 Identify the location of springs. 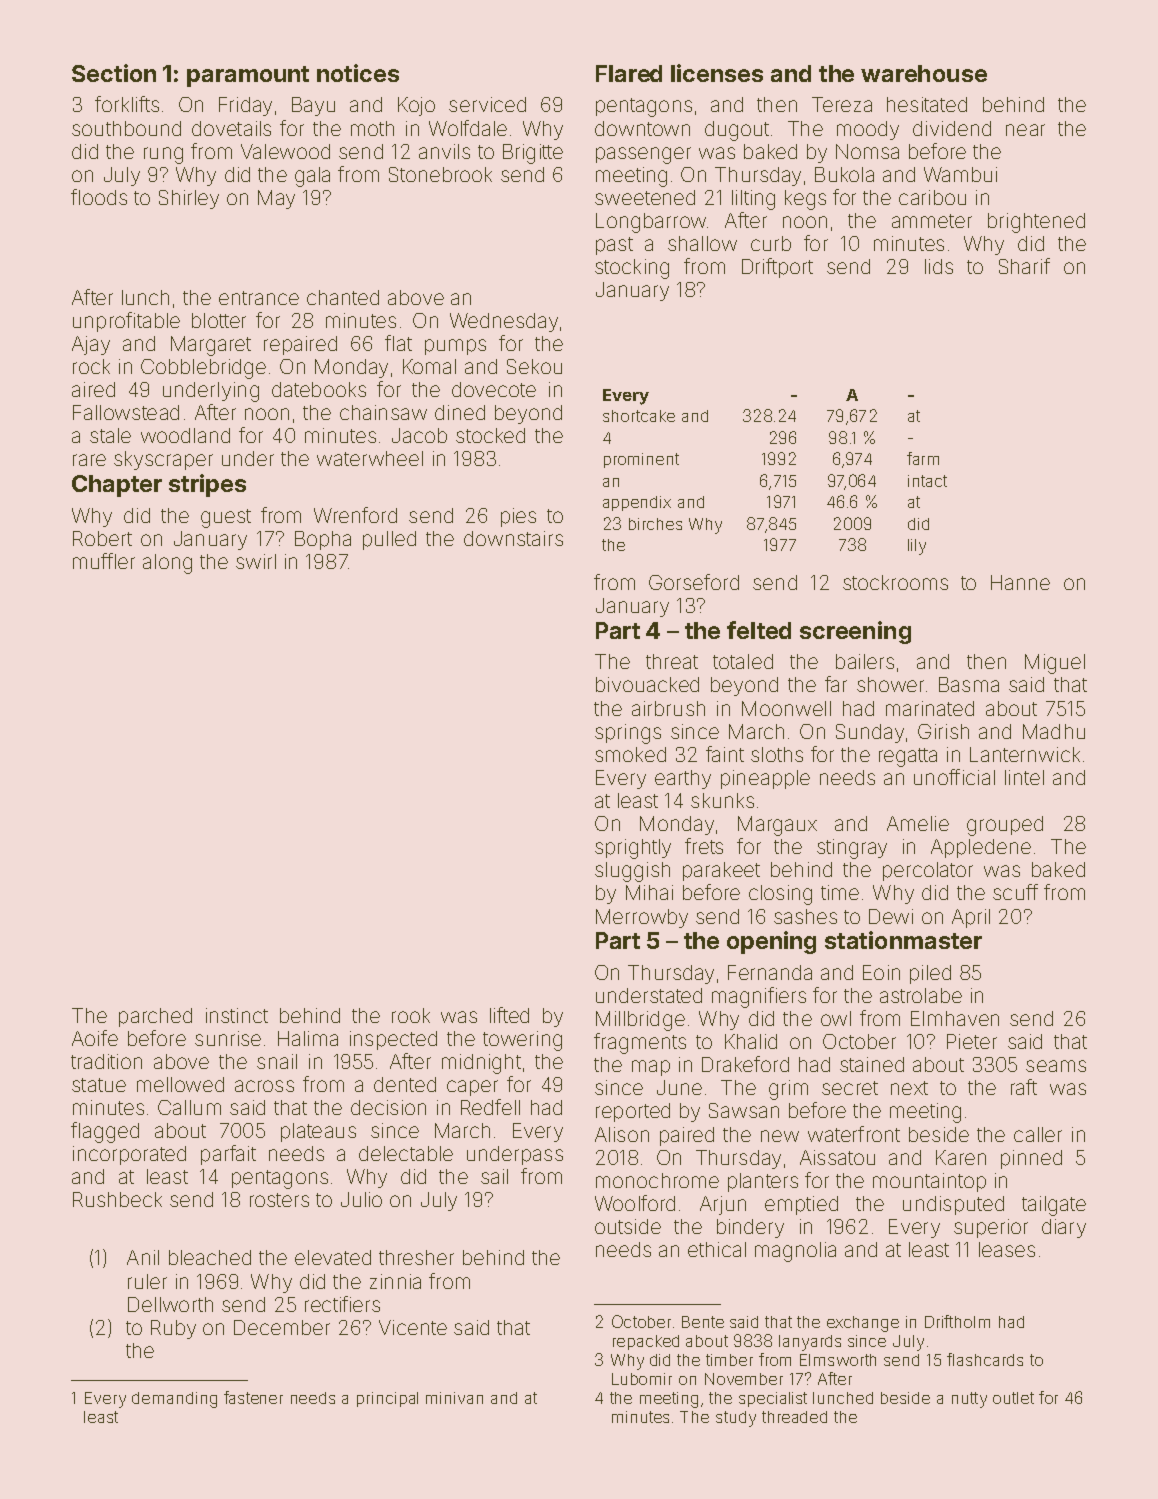
(628, 734).
